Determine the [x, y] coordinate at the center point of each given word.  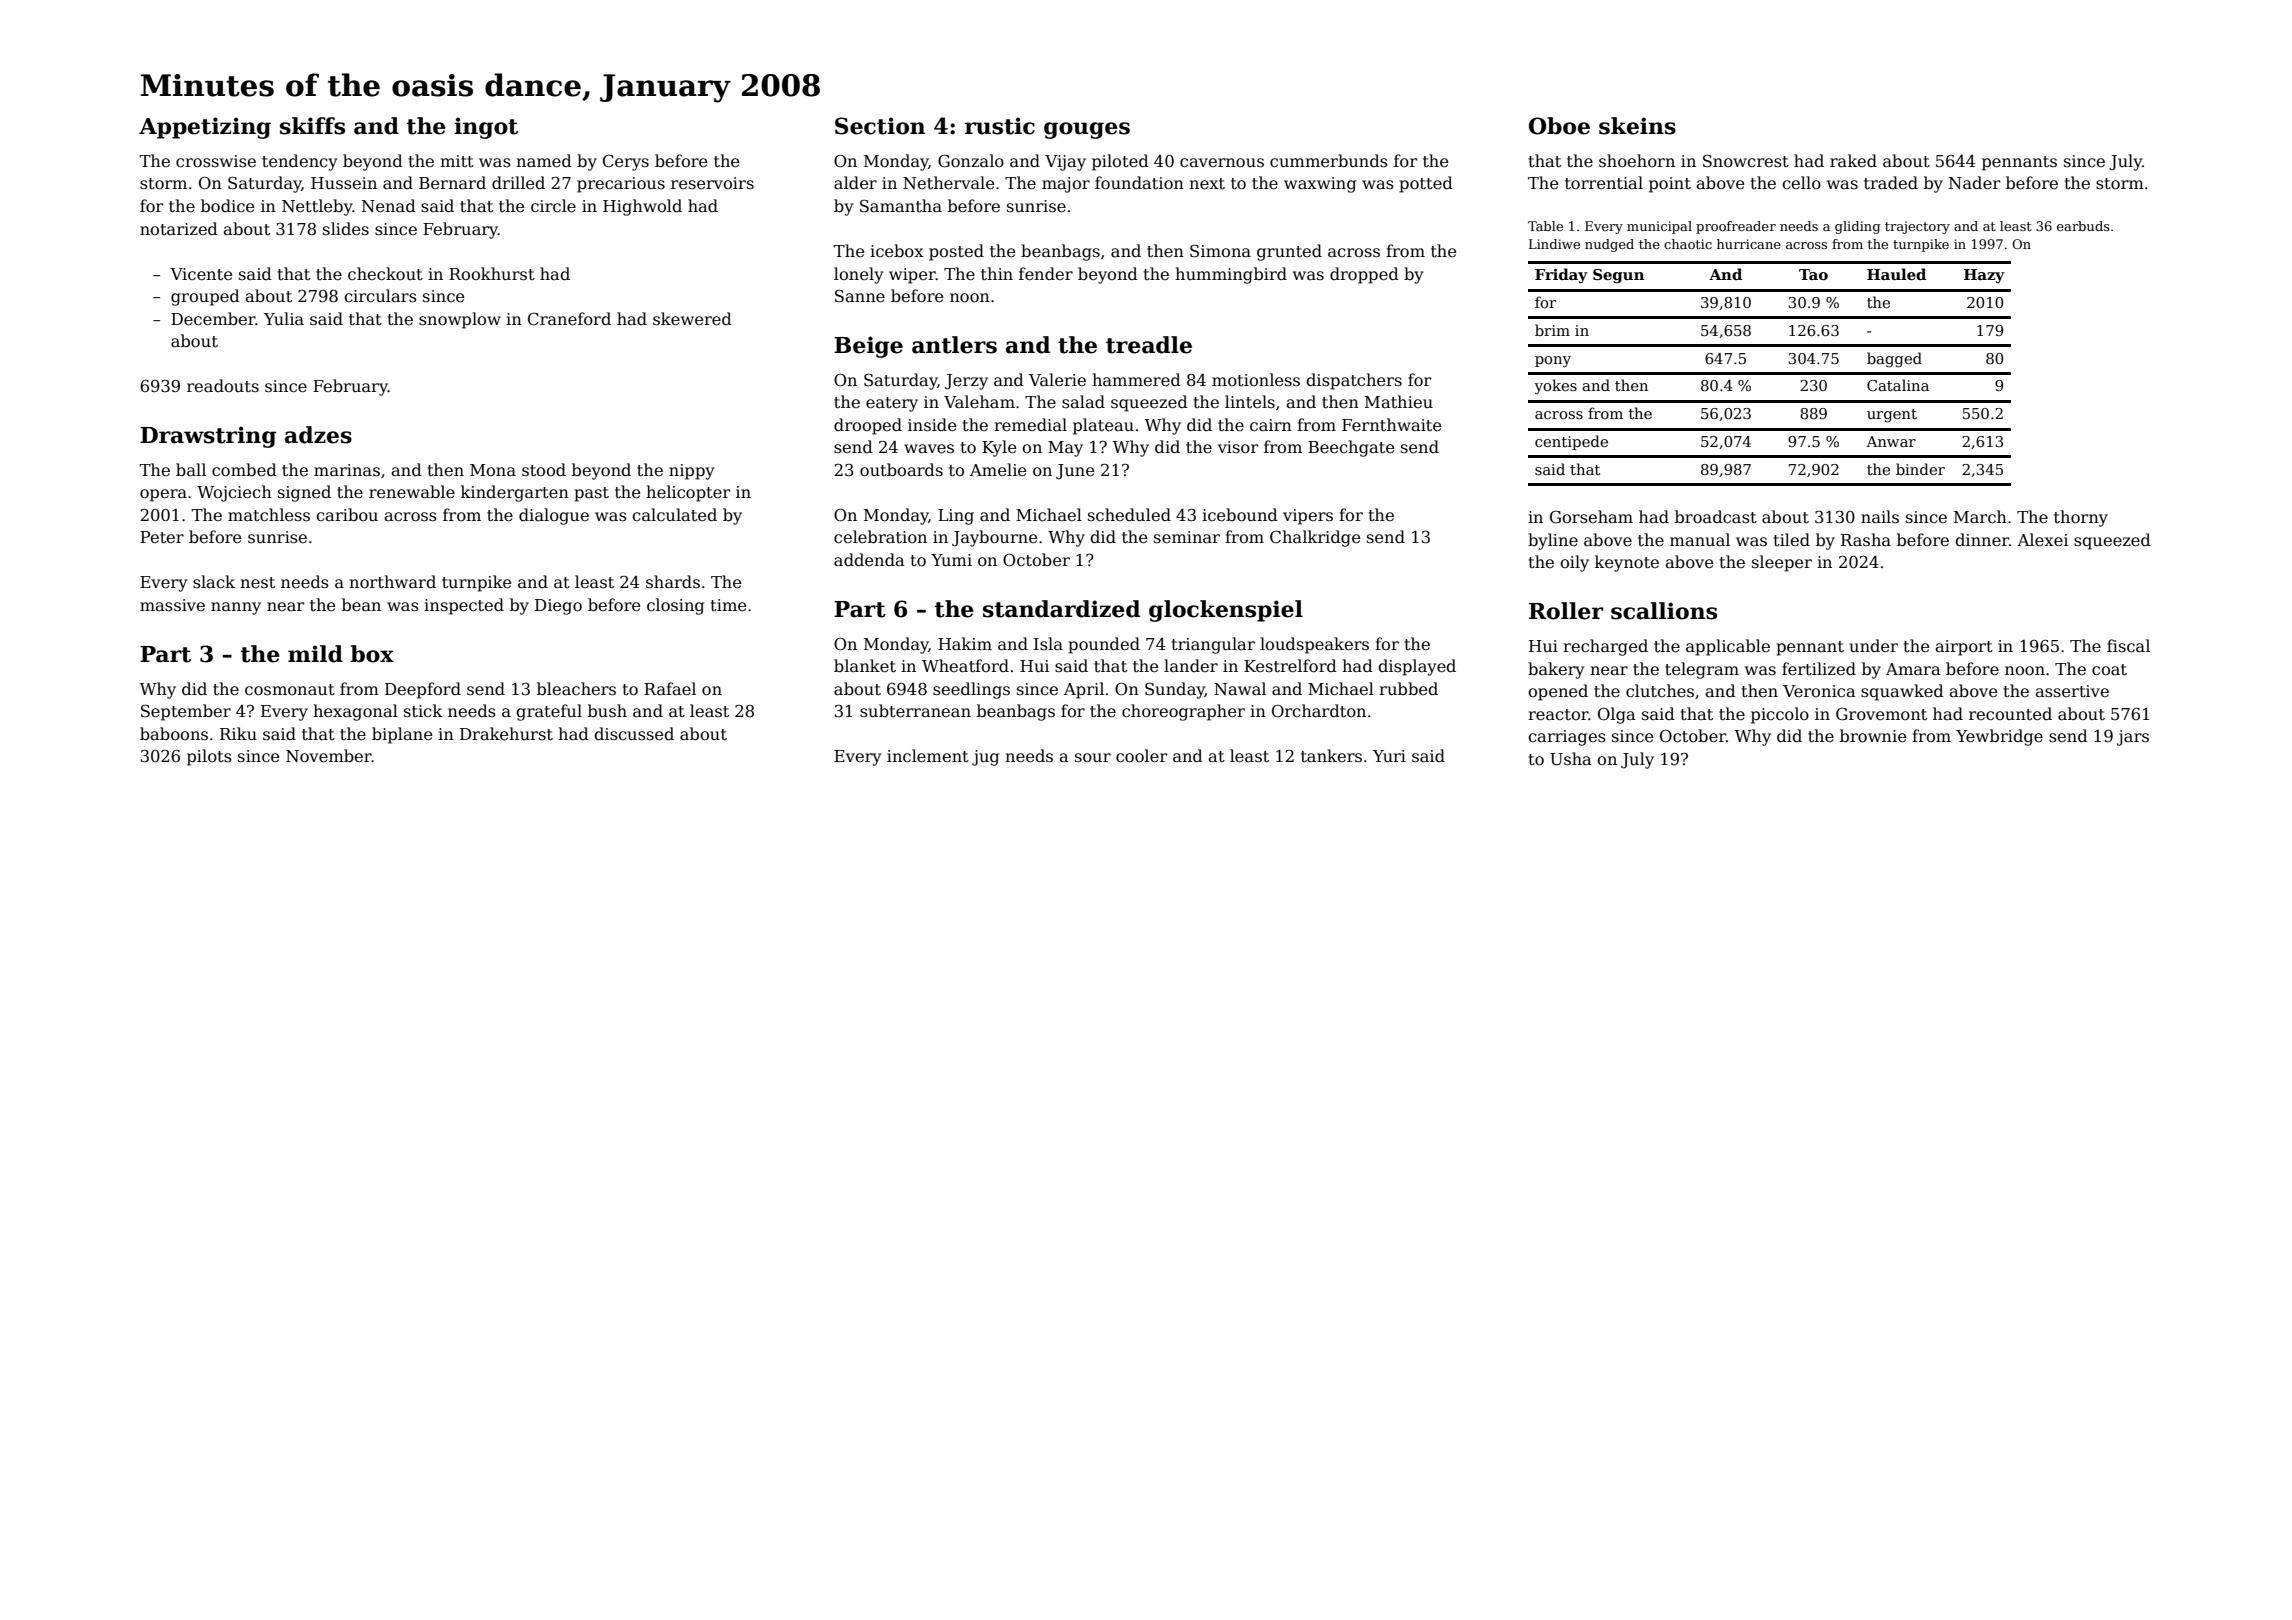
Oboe [1559, 126]
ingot [486, 128]
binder [1920, 469]
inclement [928, 756]
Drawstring [208, 437]
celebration [880, 537]
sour [1093, 757]
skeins [1637, 126]
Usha [1571, 759]
